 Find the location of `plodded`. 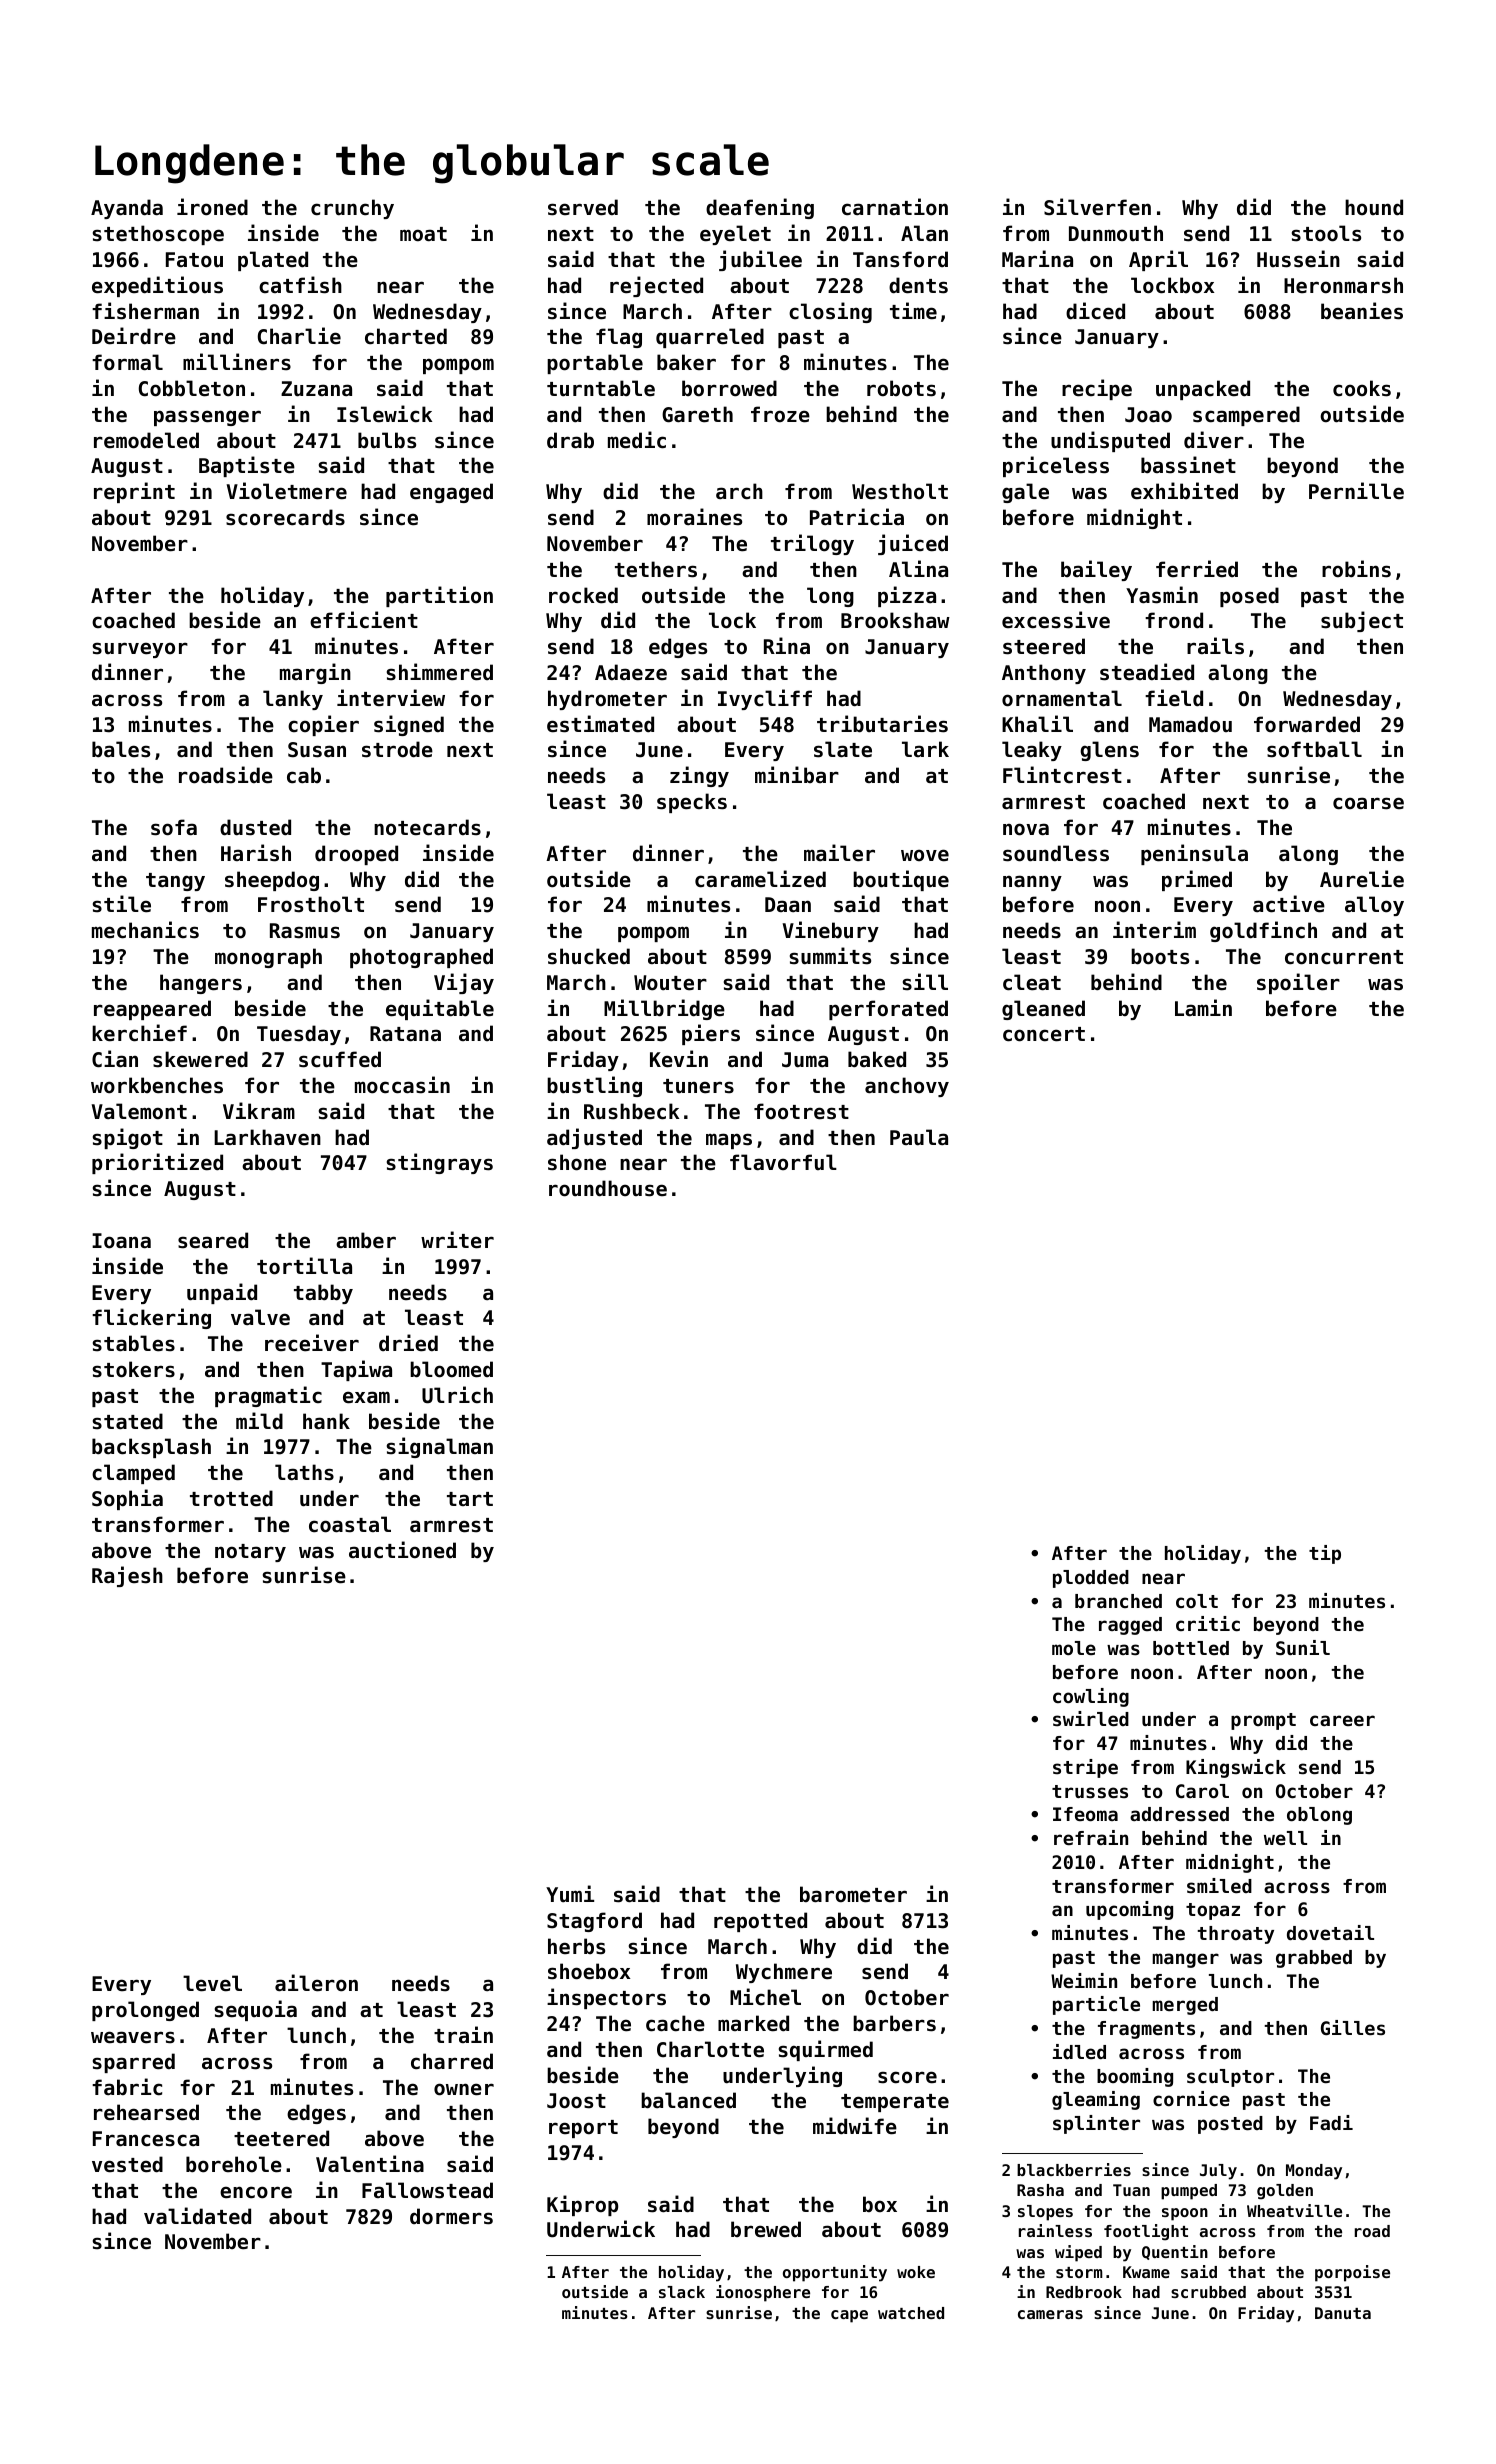

plodded is located at coordinates (1091, 1579).
